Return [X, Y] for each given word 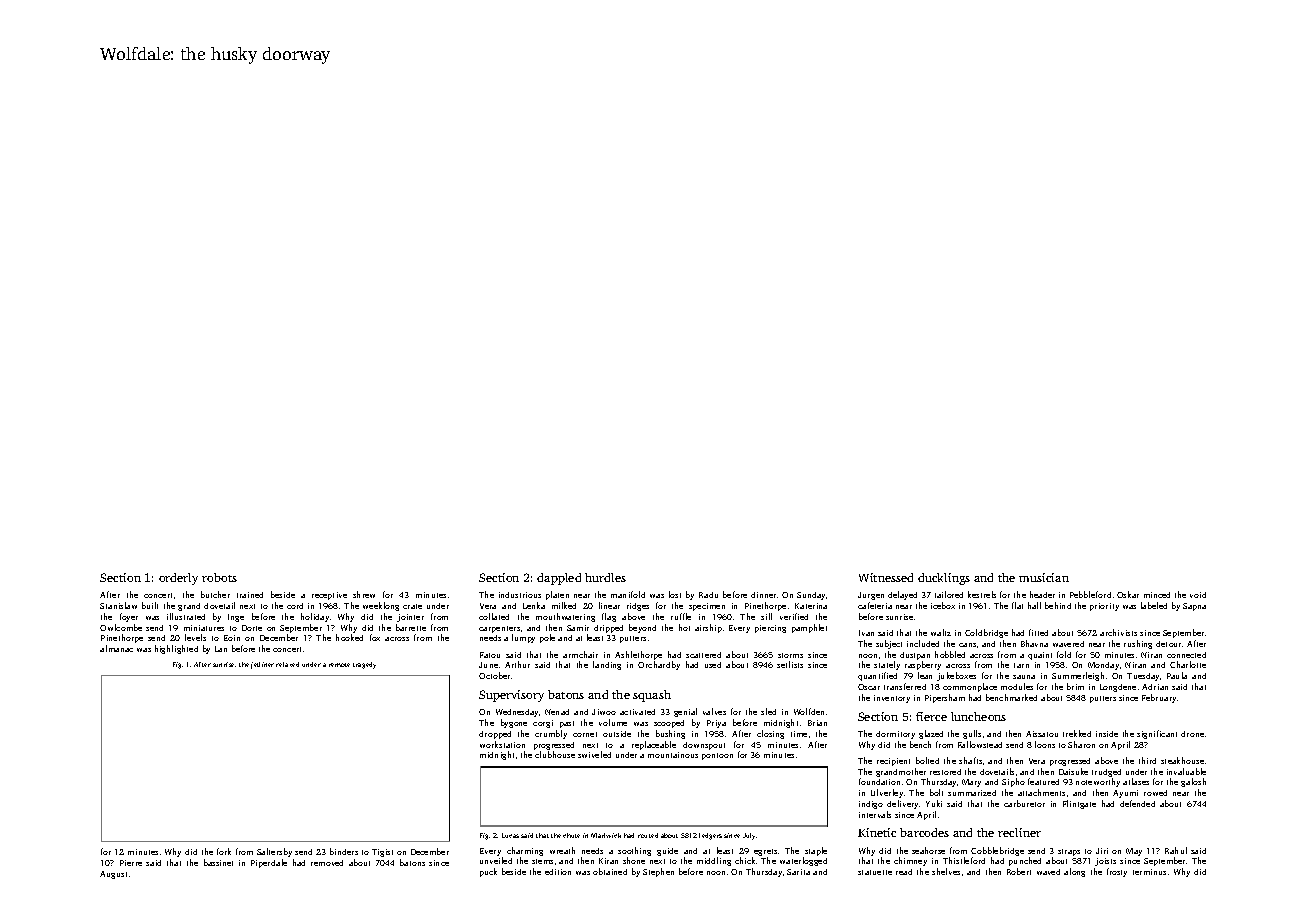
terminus [1149, 872]
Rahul [1176, 850]
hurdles [605, 577]
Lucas [510, 835]
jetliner [262, 665]
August [113, 875]
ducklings [944, 579]
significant [1157, 734]
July [750, 836]
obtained [610, 871]
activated [637, 712]
